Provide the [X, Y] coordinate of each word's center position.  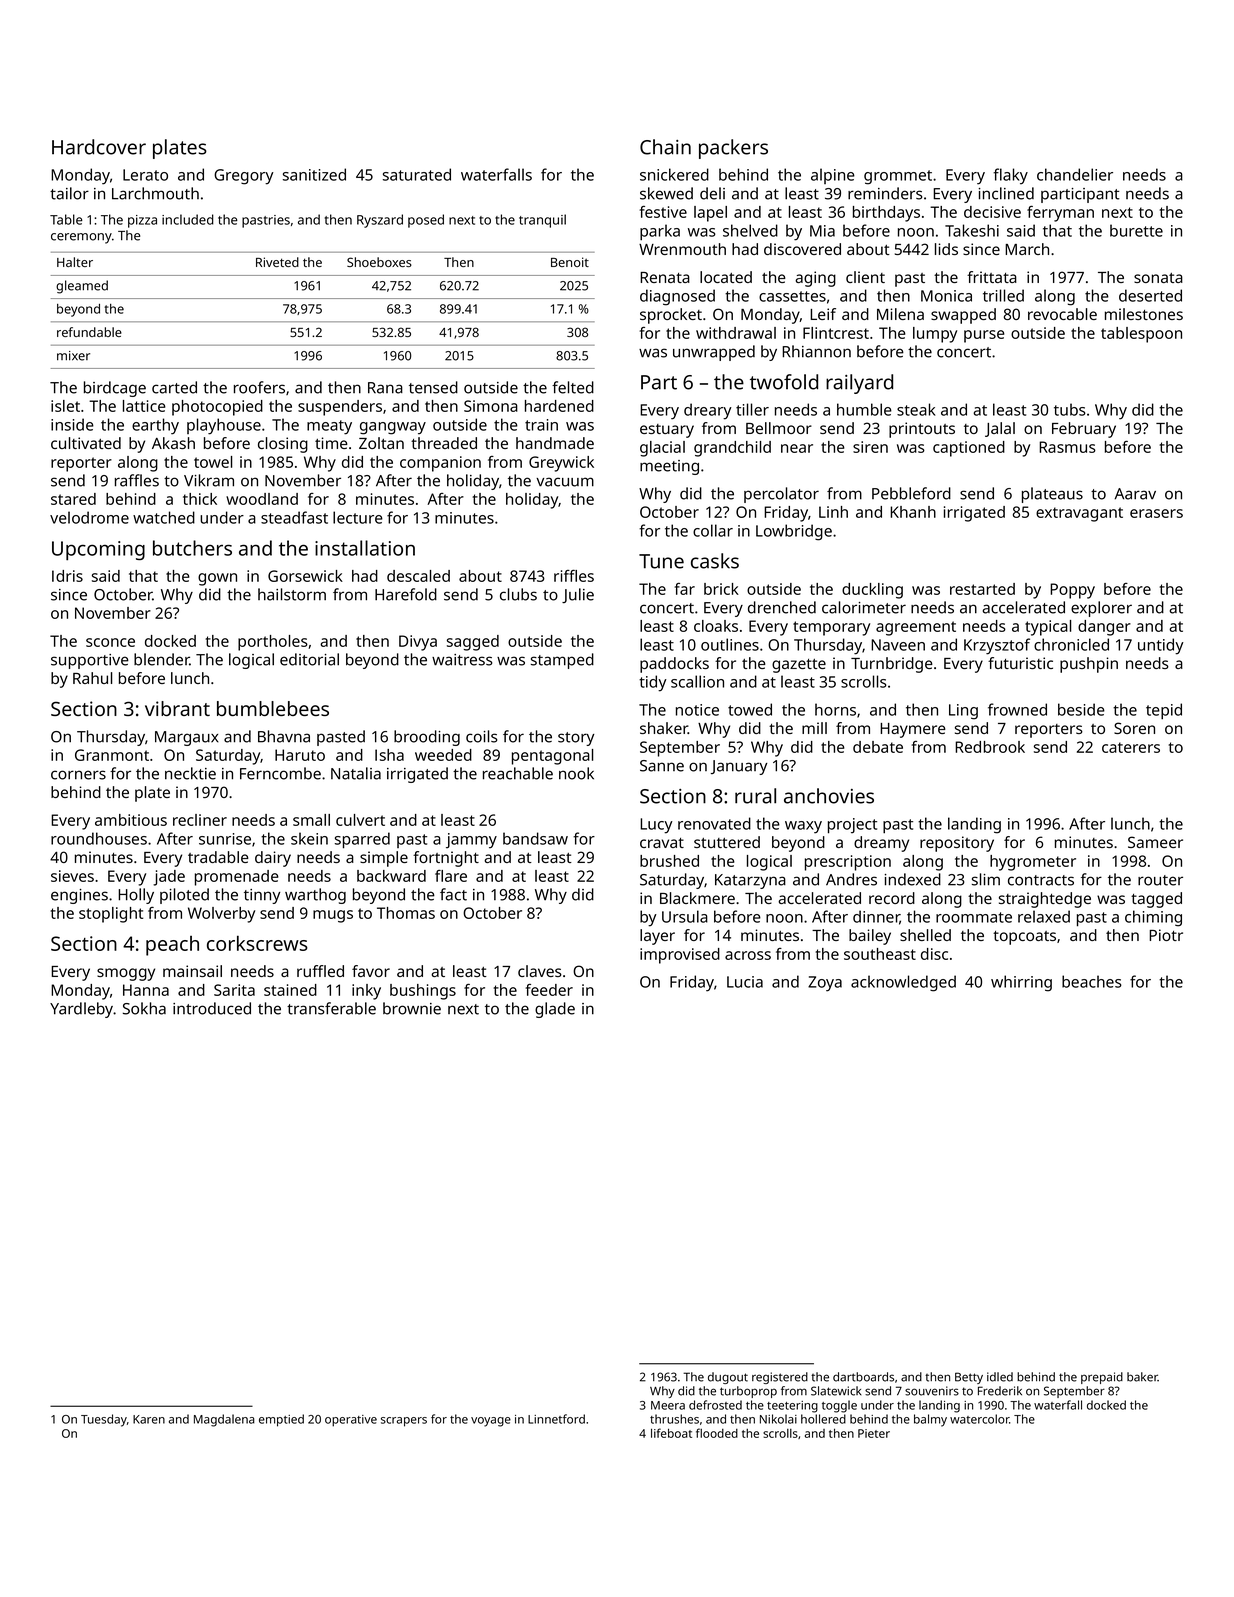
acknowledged [903, 983]
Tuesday [104, 1420]
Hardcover [99, 147]
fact [453, 894]
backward [391, 876]
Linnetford [556, 1419]
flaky [1010, 176]
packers [733, 149]
